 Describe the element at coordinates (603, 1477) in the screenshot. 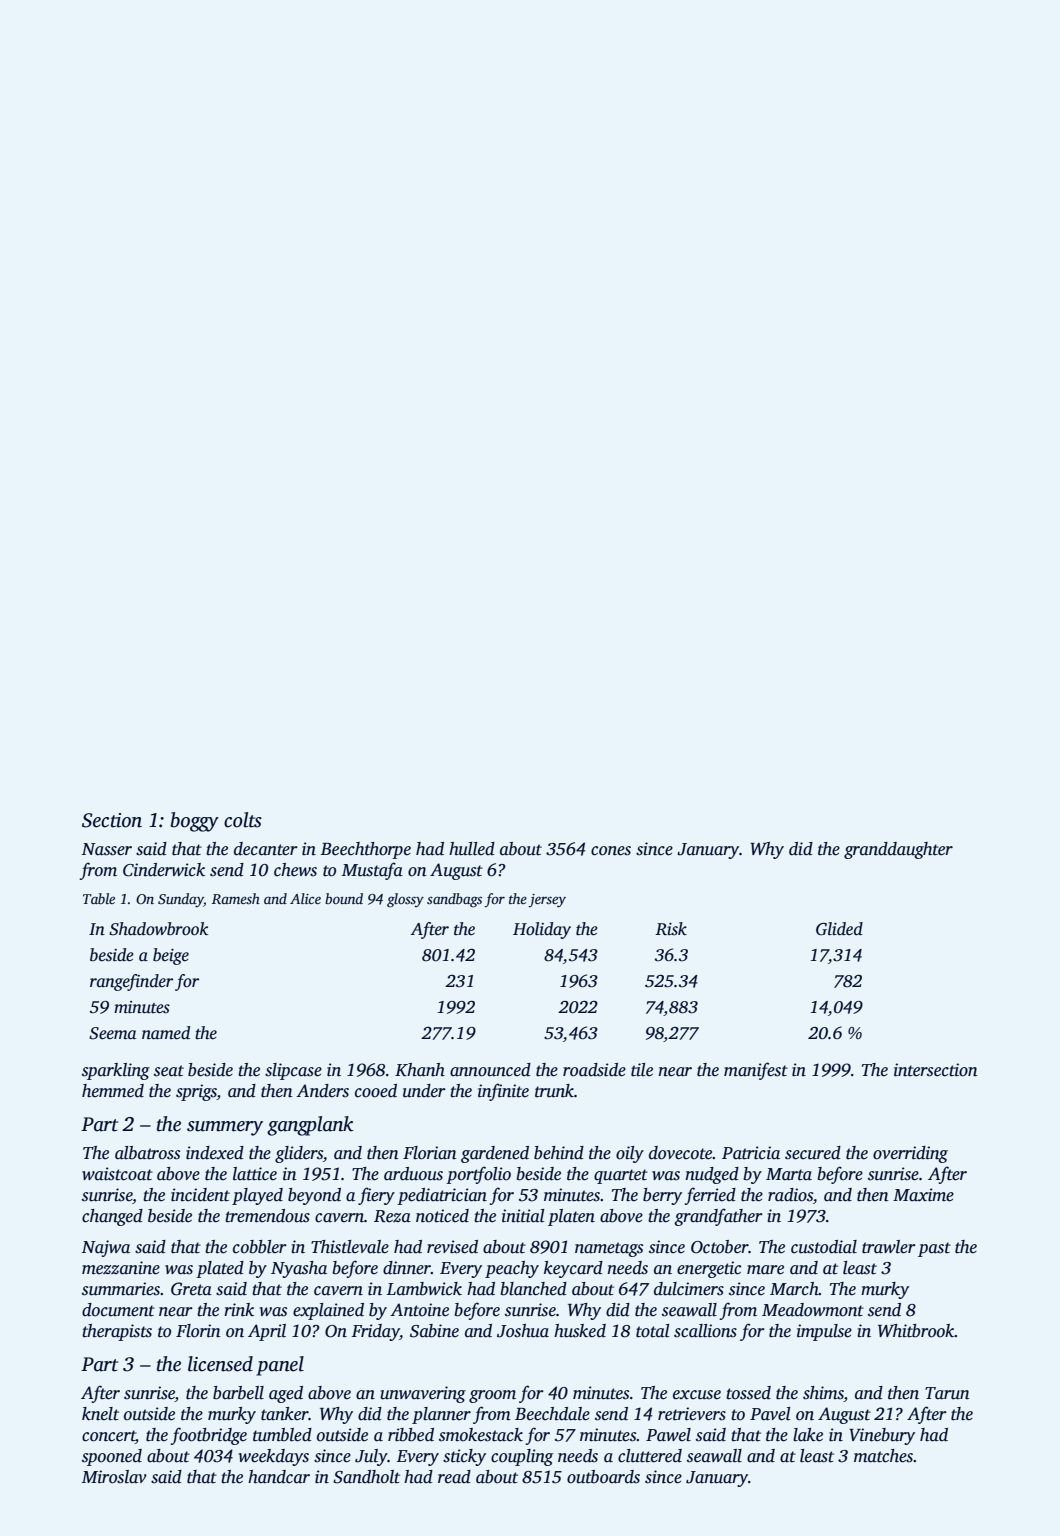

I see `outboards` at that location.
